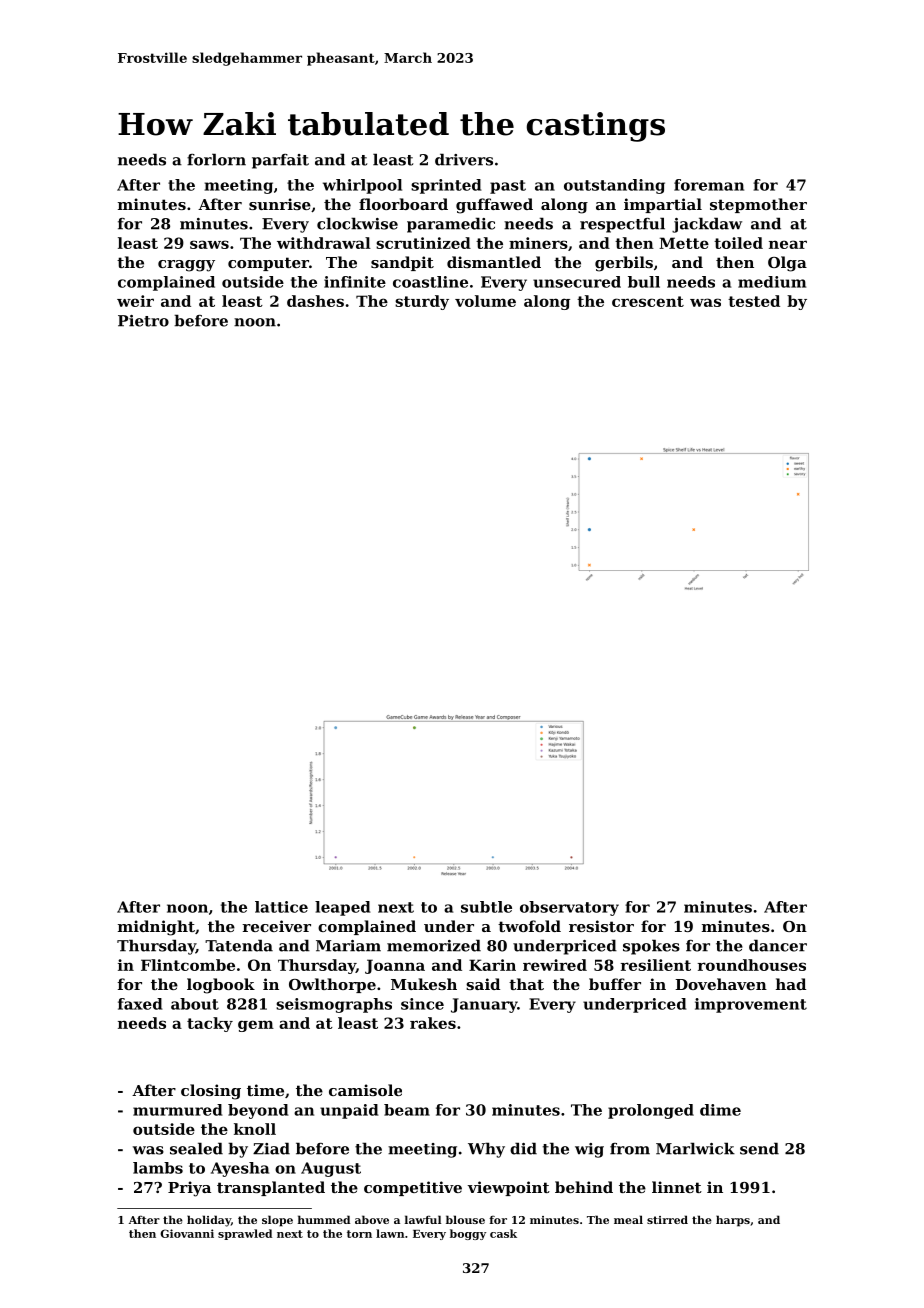 This screenshot has width=924, height=1308. Describe the element at coordinates (271, 1148) in the screenshot. I see `Ziad` at that location.
